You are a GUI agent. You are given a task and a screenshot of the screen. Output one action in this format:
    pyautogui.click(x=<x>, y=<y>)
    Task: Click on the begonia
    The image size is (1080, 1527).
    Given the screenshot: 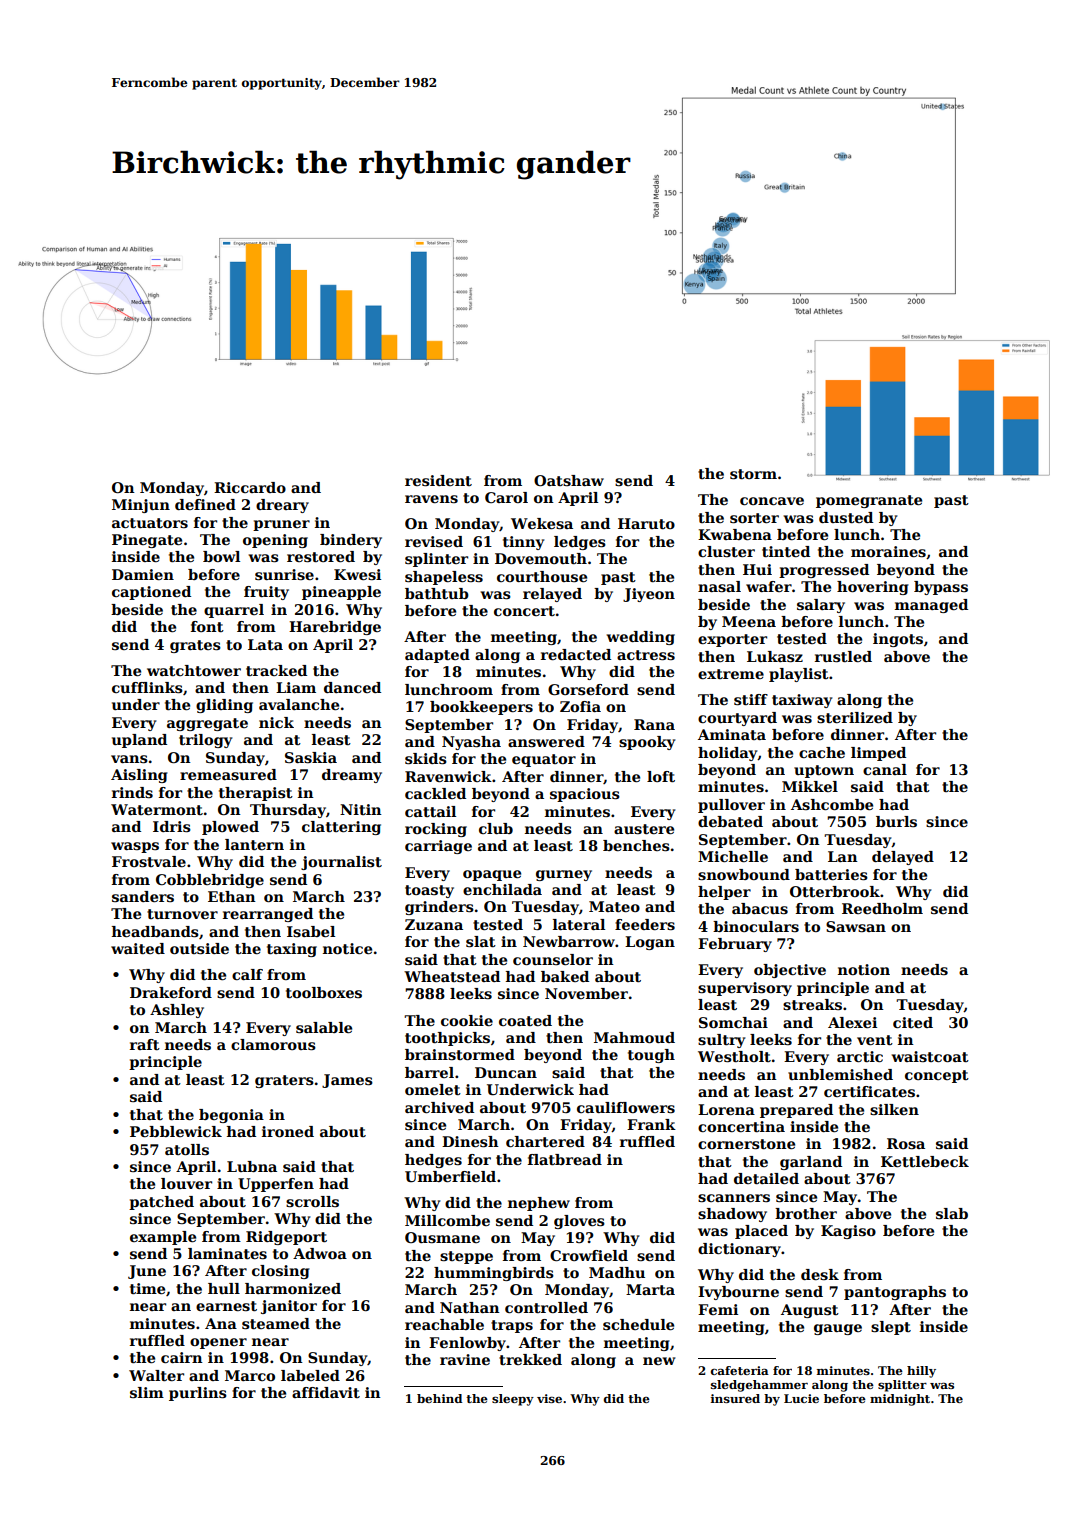 What is the action you would take?
    pyautogui.click(x=231, y=1116)
